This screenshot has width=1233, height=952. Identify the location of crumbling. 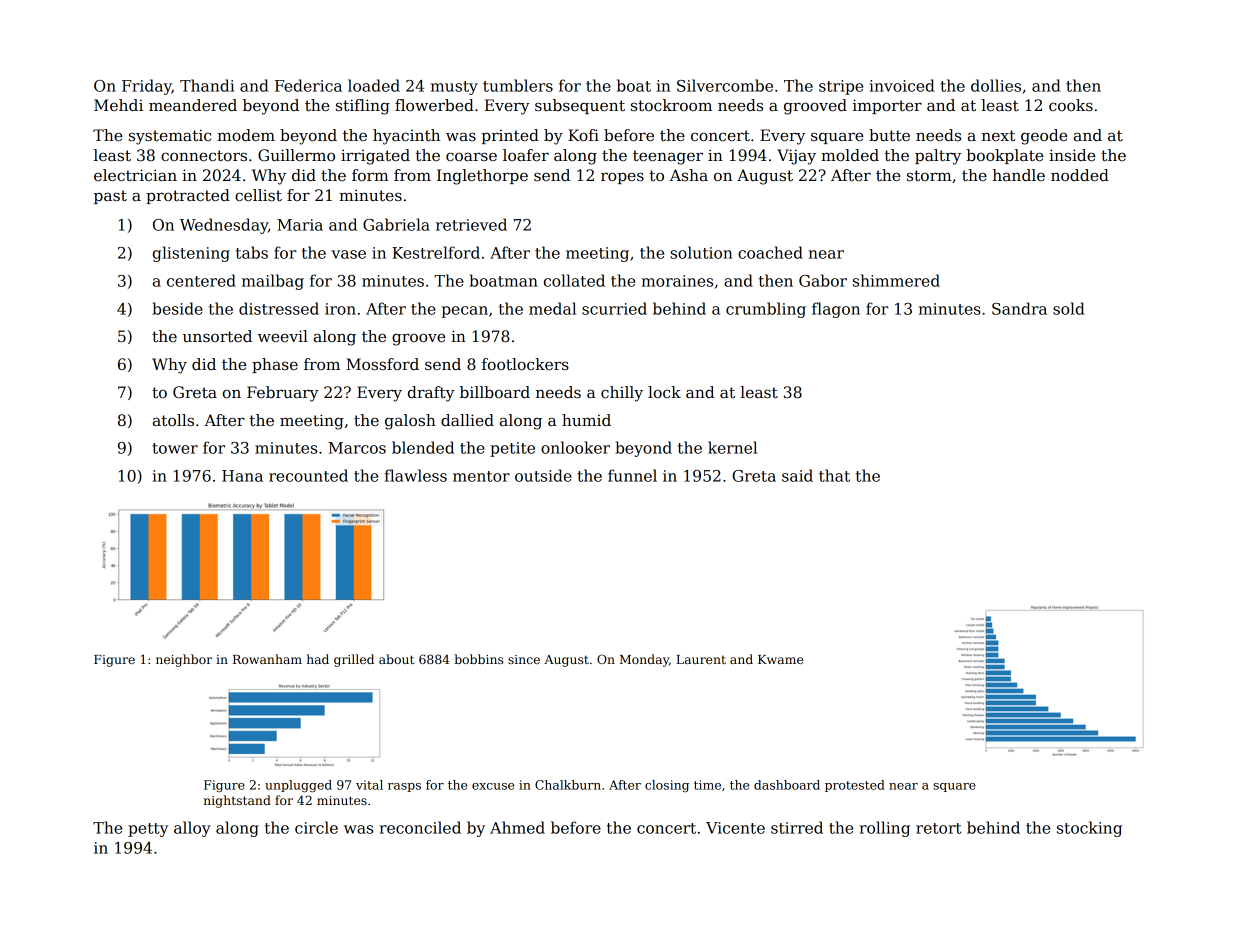
(766, 310).
